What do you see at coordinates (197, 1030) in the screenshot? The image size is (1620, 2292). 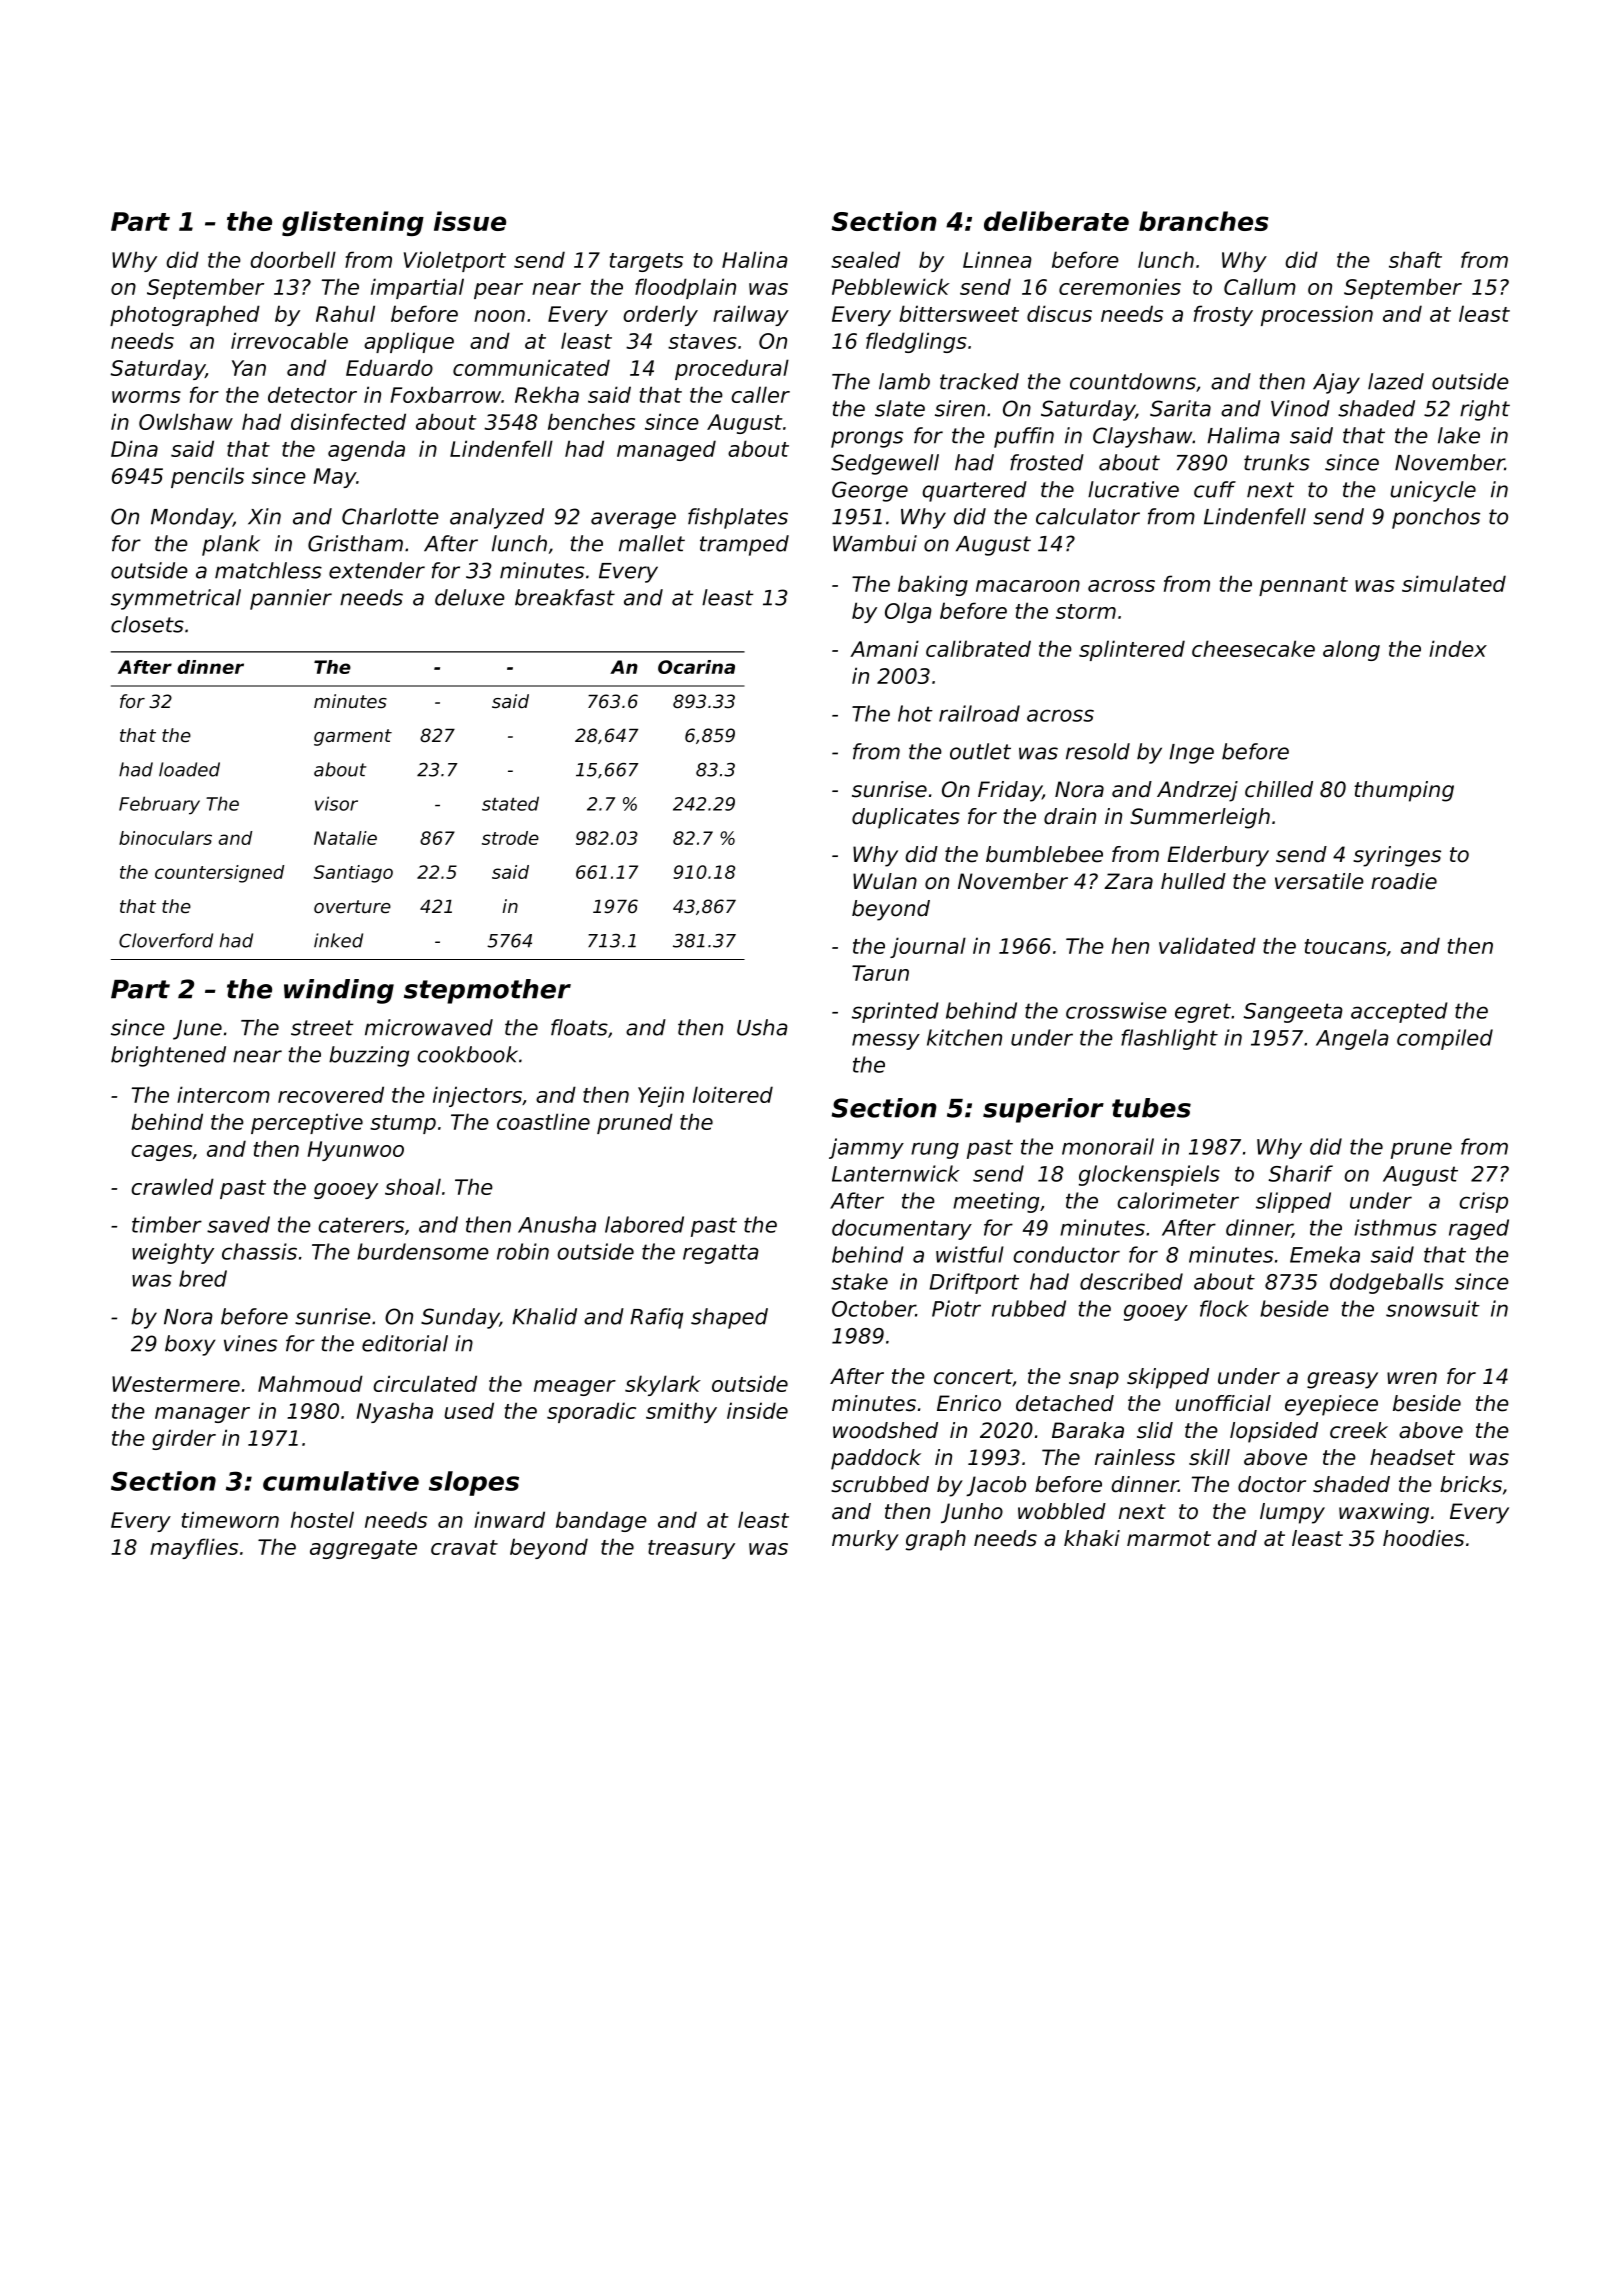 I see `June` at bounding box center [197, 1030].
